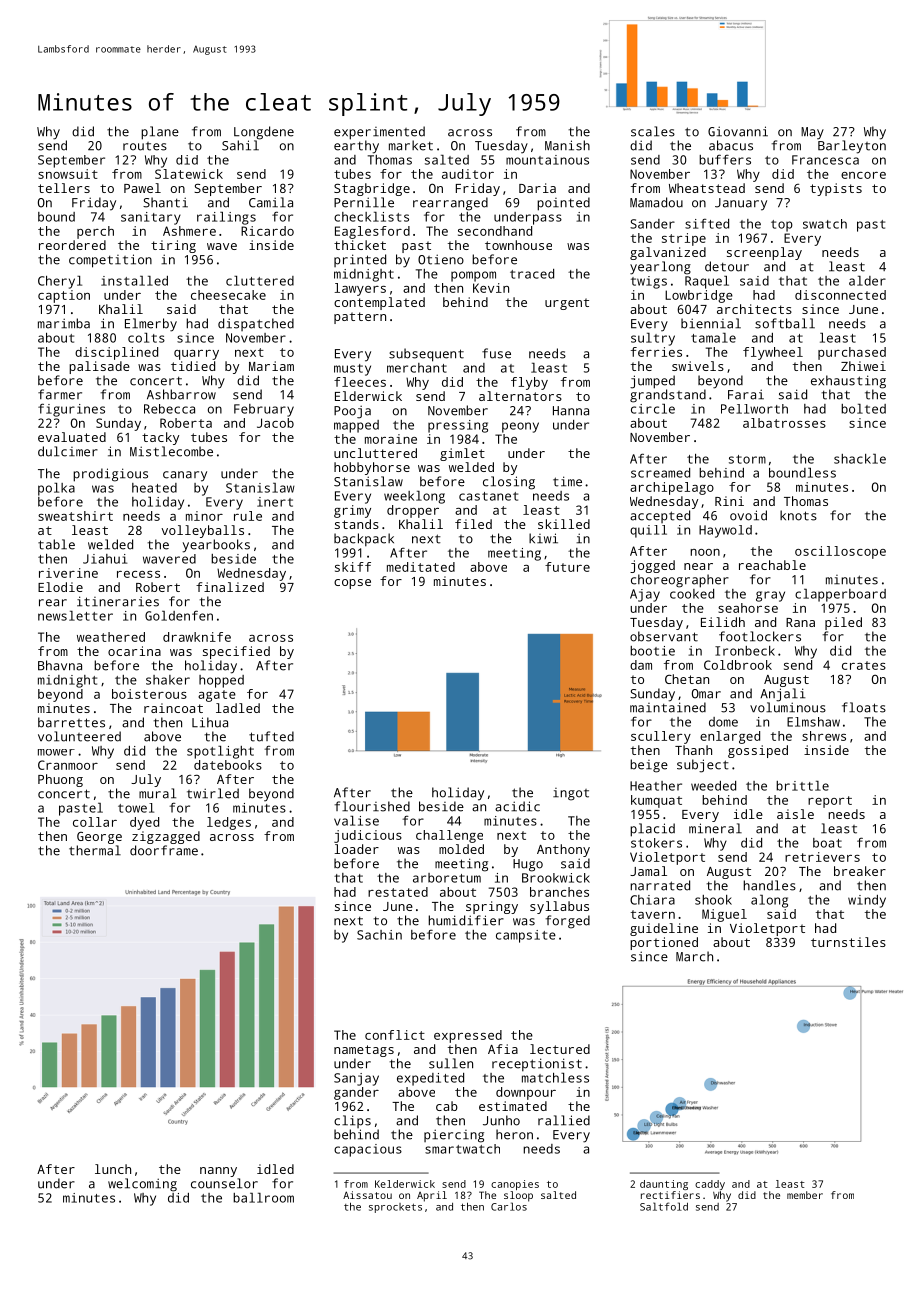 The width and height of the screenshot is (924, 1308). Describe the element at coordinates (95, 850) in the screenshot. I see `thermal` at that location.
